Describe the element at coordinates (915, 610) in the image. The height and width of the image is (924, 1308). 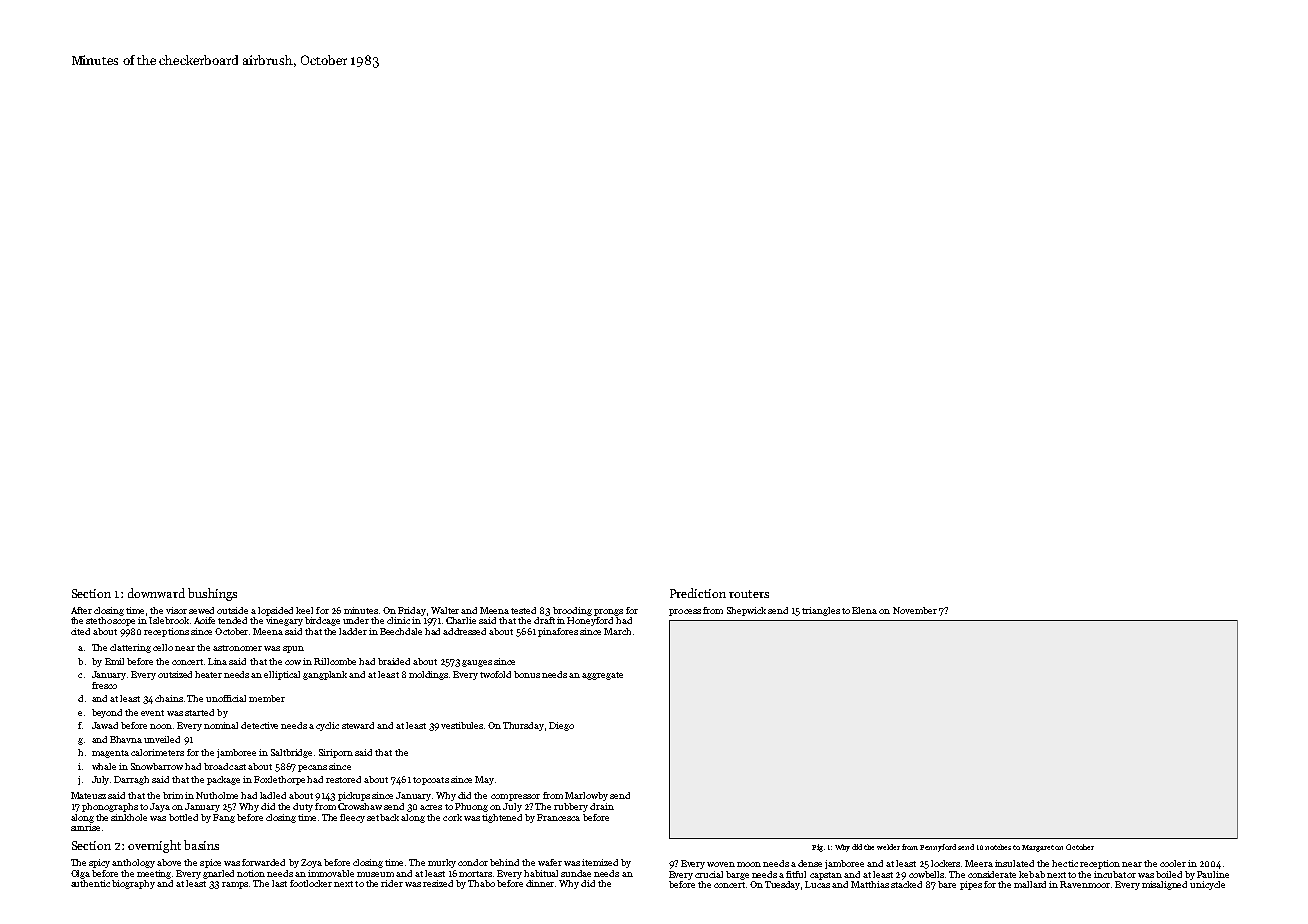
I see `November` at that location.
